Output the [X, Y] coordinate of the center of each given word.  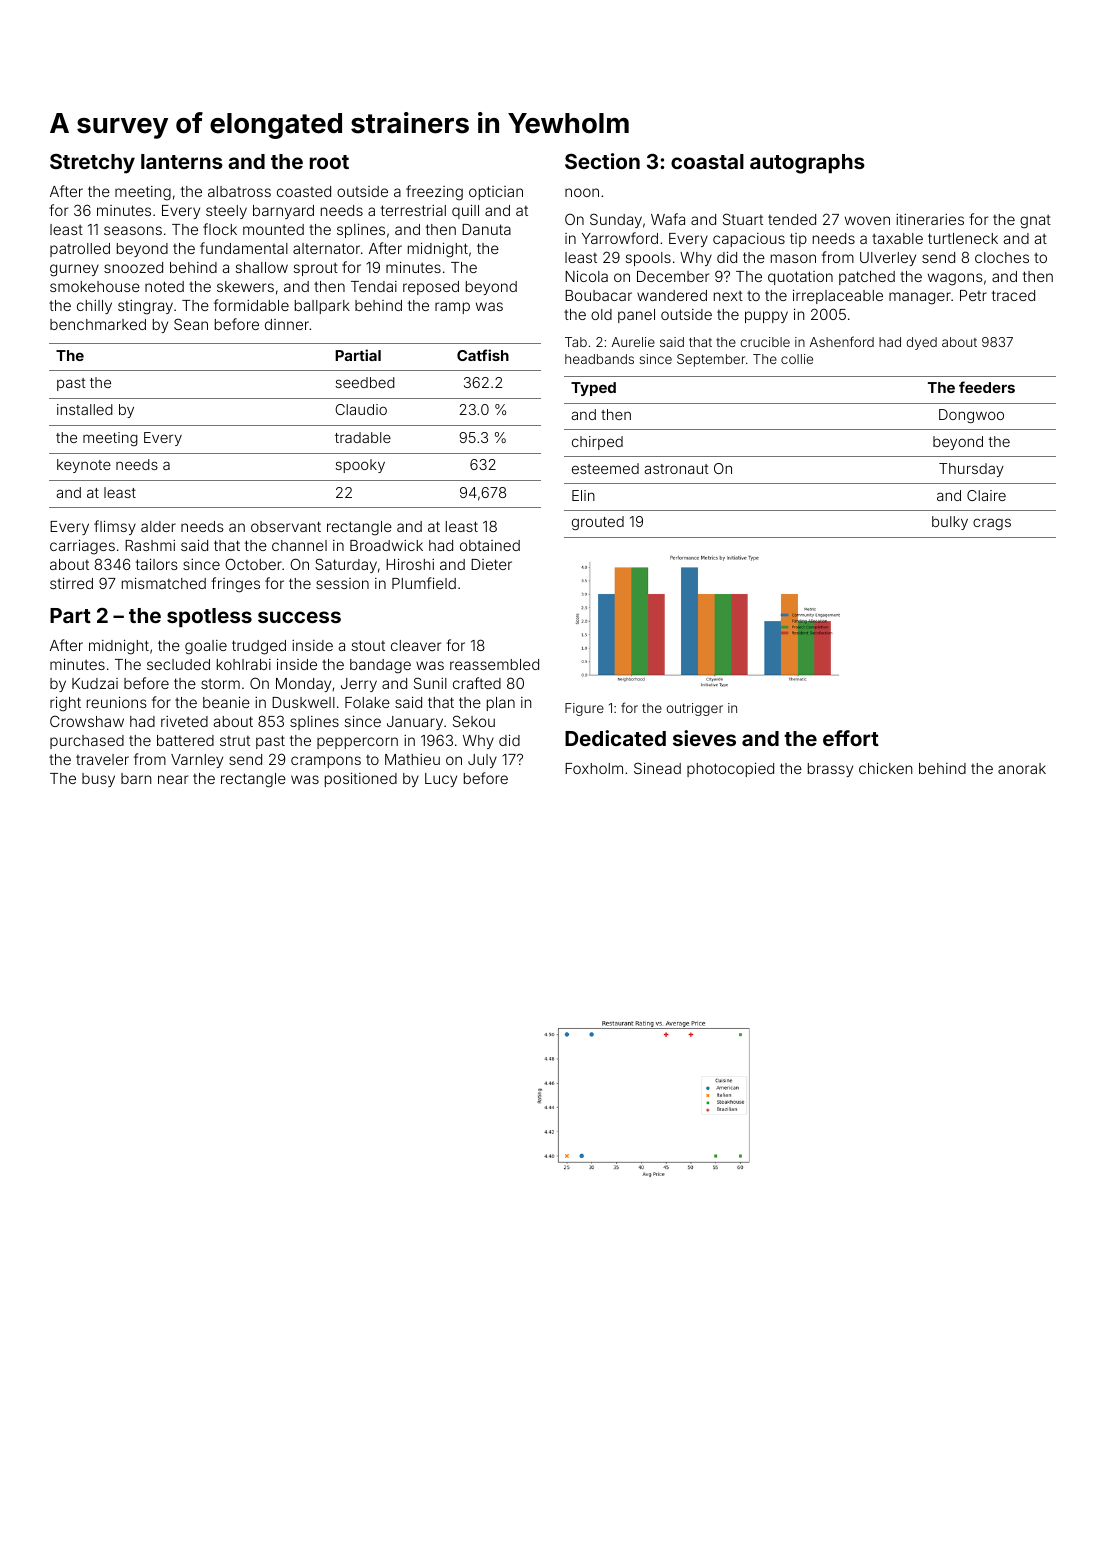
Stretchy [92, 164]
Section [602, 161]
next [728, 296]
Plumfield [424, 583]
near [173, 779]
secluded [178, 664]
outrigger [695, 709]
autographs [807, 164]
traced [1013, 295]
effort [851, 738]
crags [992, 524]
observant [286, 526]
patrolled [80, 250]
